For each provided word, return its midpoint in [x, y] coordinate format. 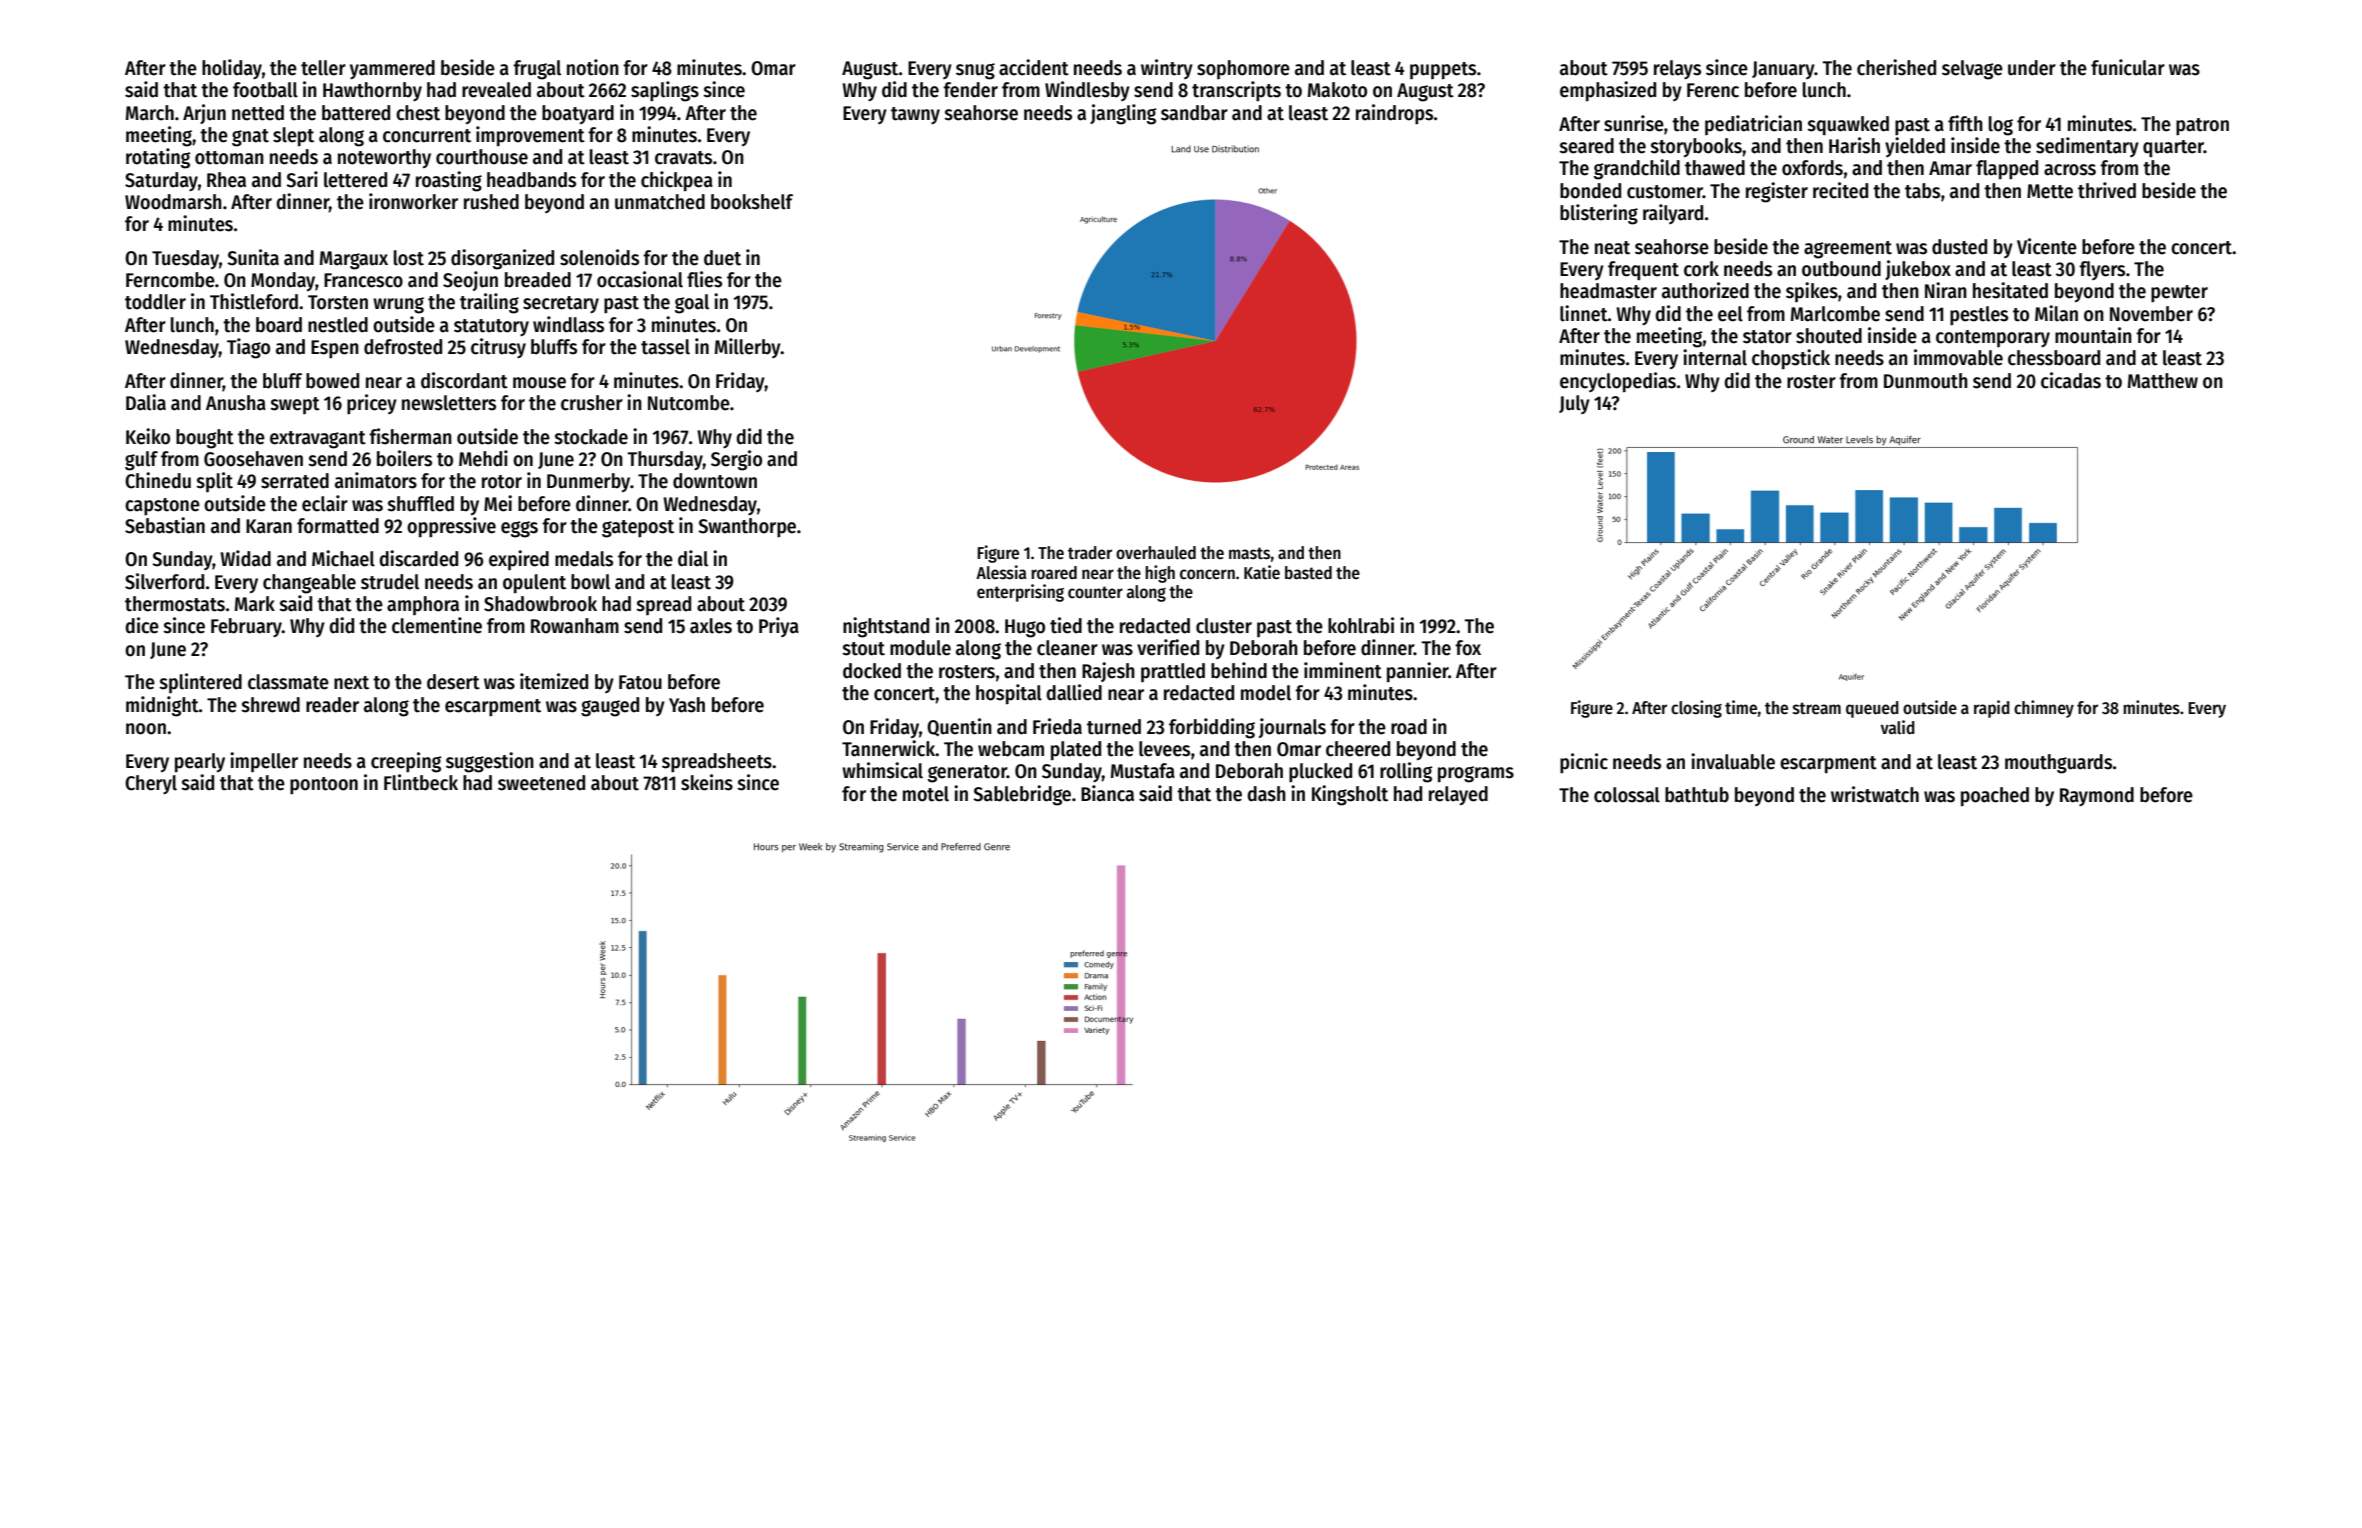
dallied [1074, 692]
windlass [568, 324]
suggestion [490, 762]
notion [593, 67]
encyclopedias [1618, 382]
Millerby [748, 348]
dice [142, 625]
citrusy [498, 348]
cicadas [2071, 380]
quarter [2173, 149]
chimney [2044, 709]
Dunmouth [1926, 381]
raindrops [1394, 114]
